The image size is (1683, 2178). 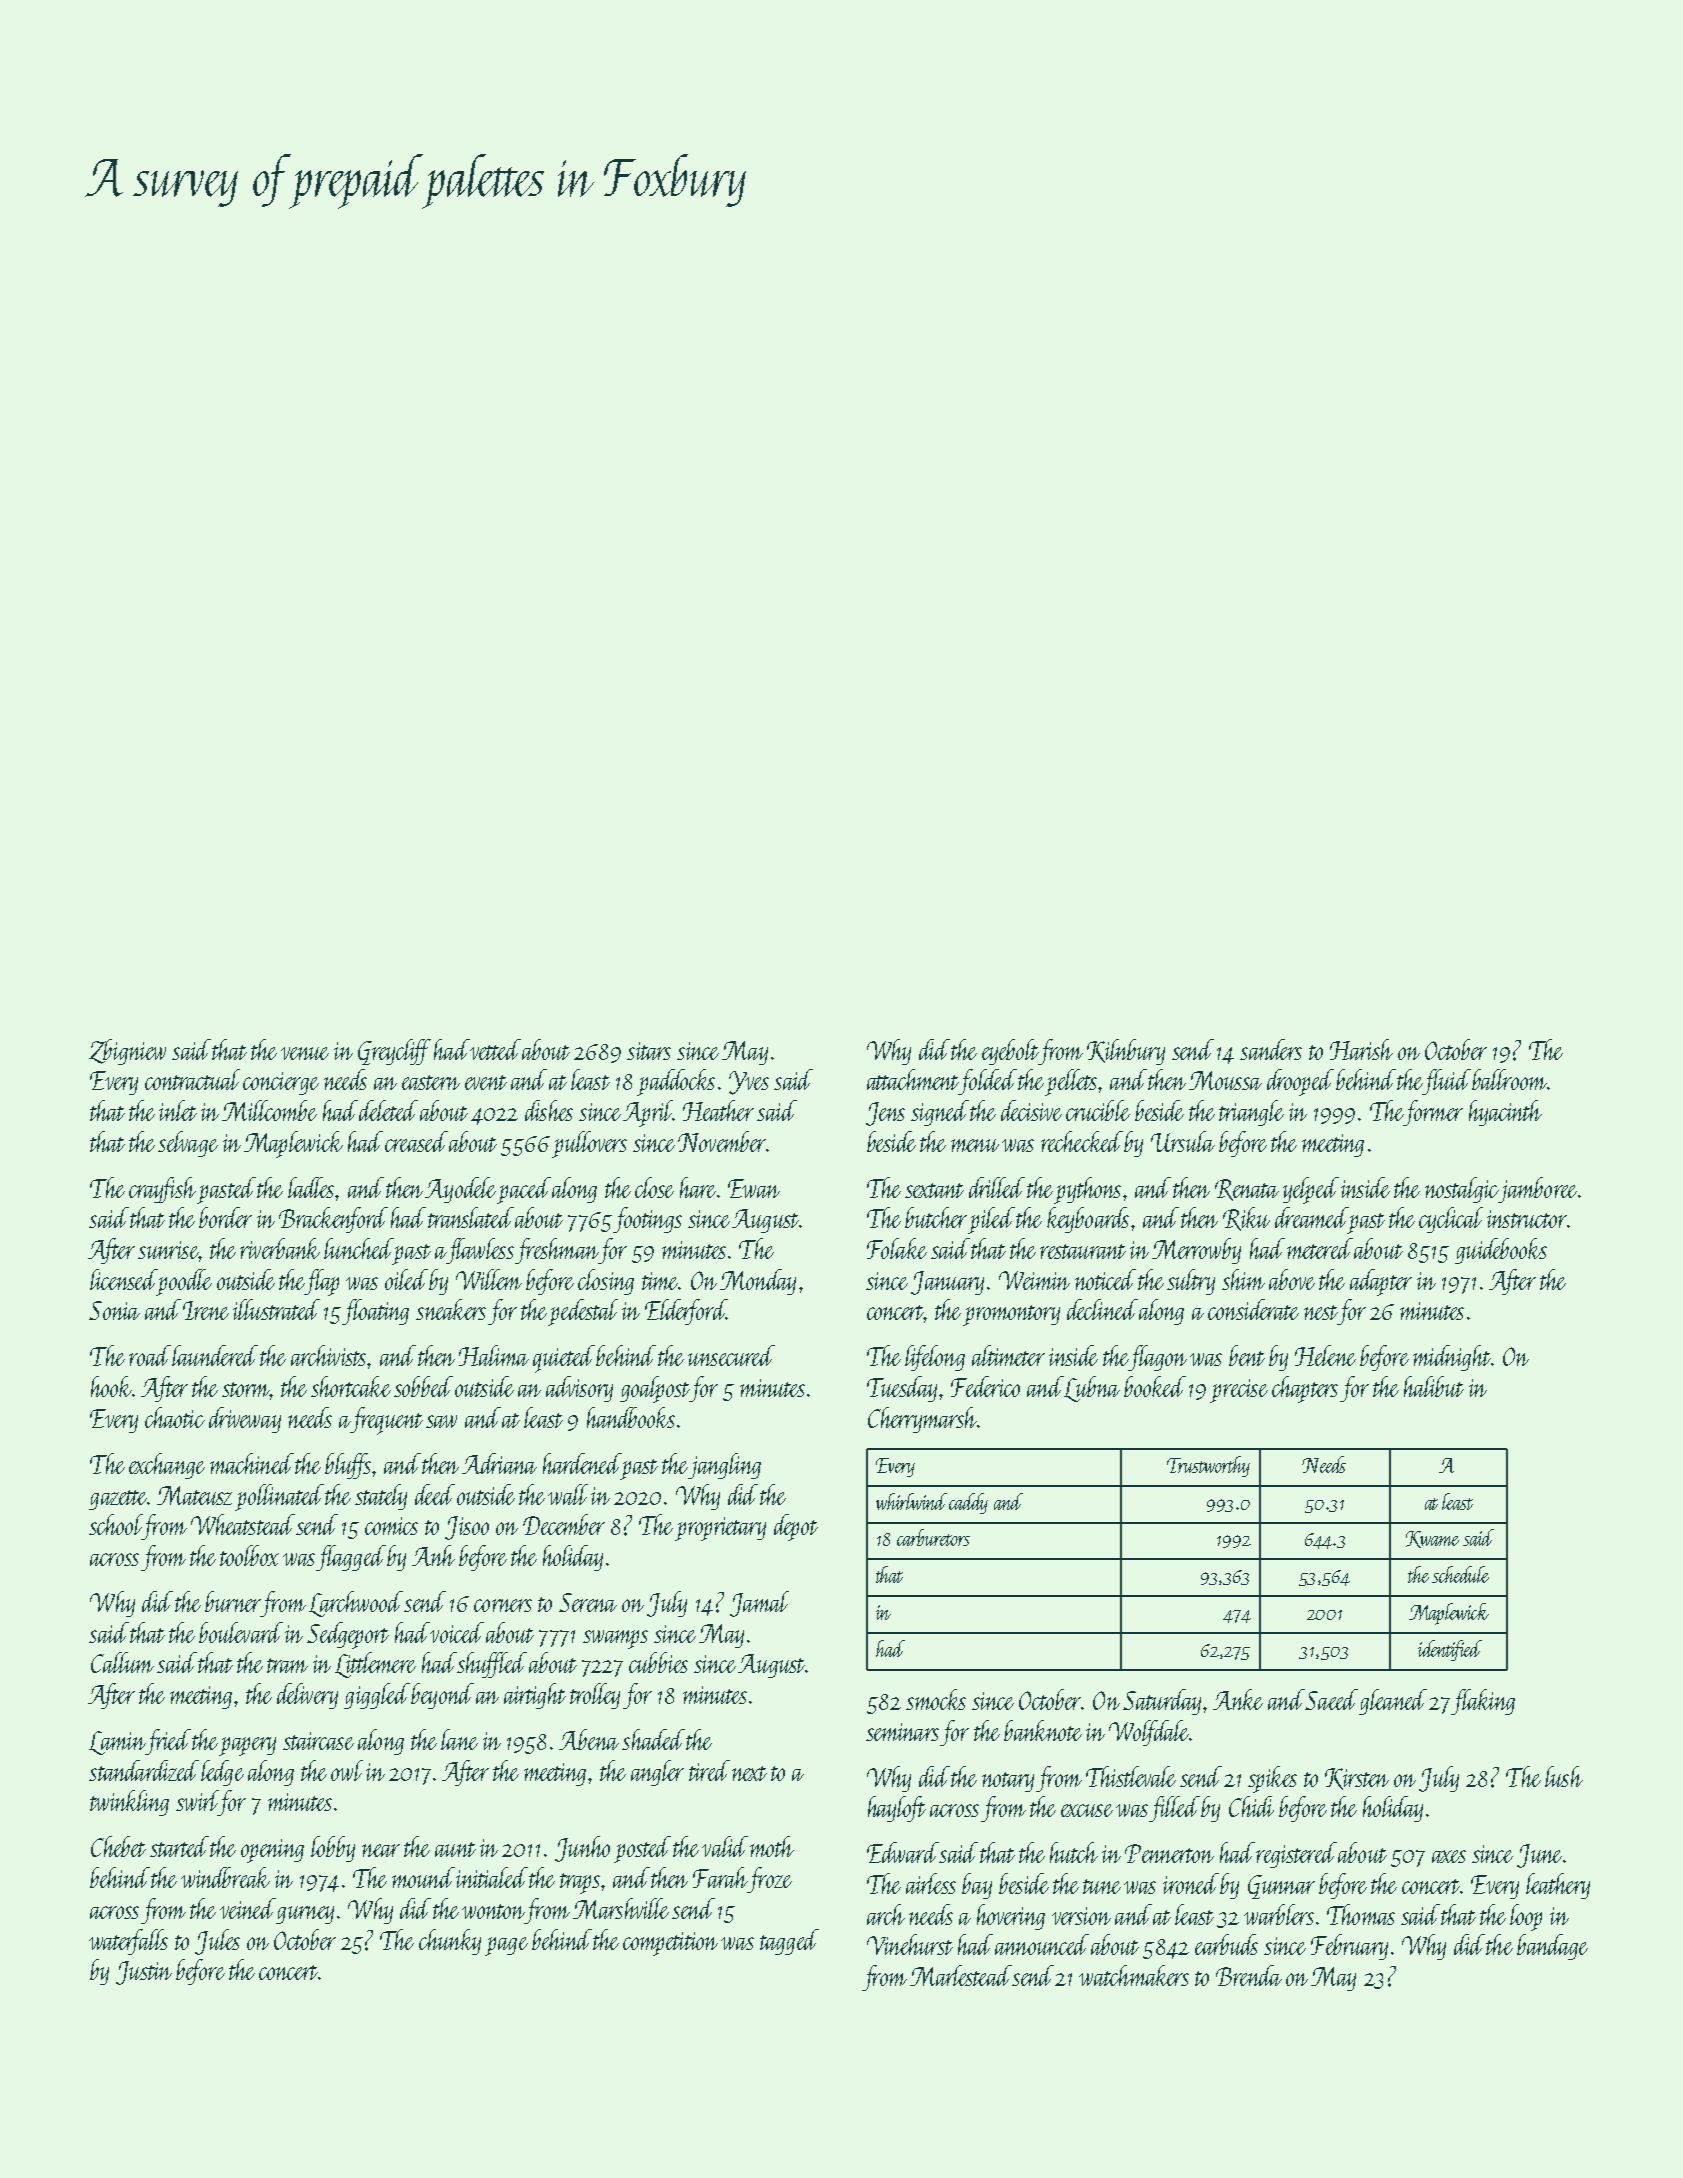 I want to click on Harish, so click(x=1361, y=1049).
